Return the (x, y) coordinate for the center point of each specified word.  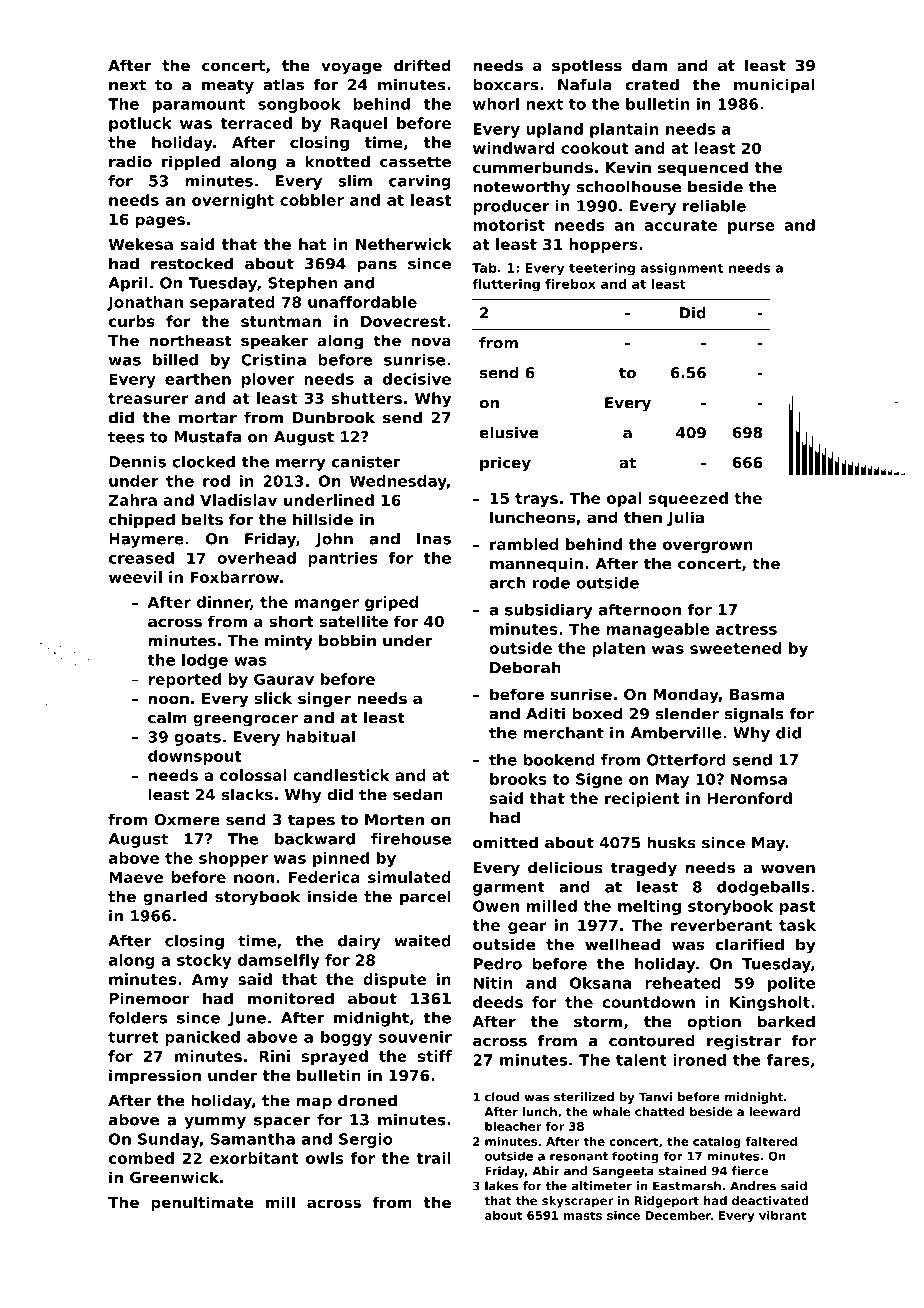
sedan (418, 794)
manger (327, 605)
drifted (422, 65)
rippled (191, 163)
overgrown (708, 547)
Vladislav (238, 500)
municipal (774, 86)
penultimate (202, 1203)
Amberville (676, 732)
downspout (195, 757)
